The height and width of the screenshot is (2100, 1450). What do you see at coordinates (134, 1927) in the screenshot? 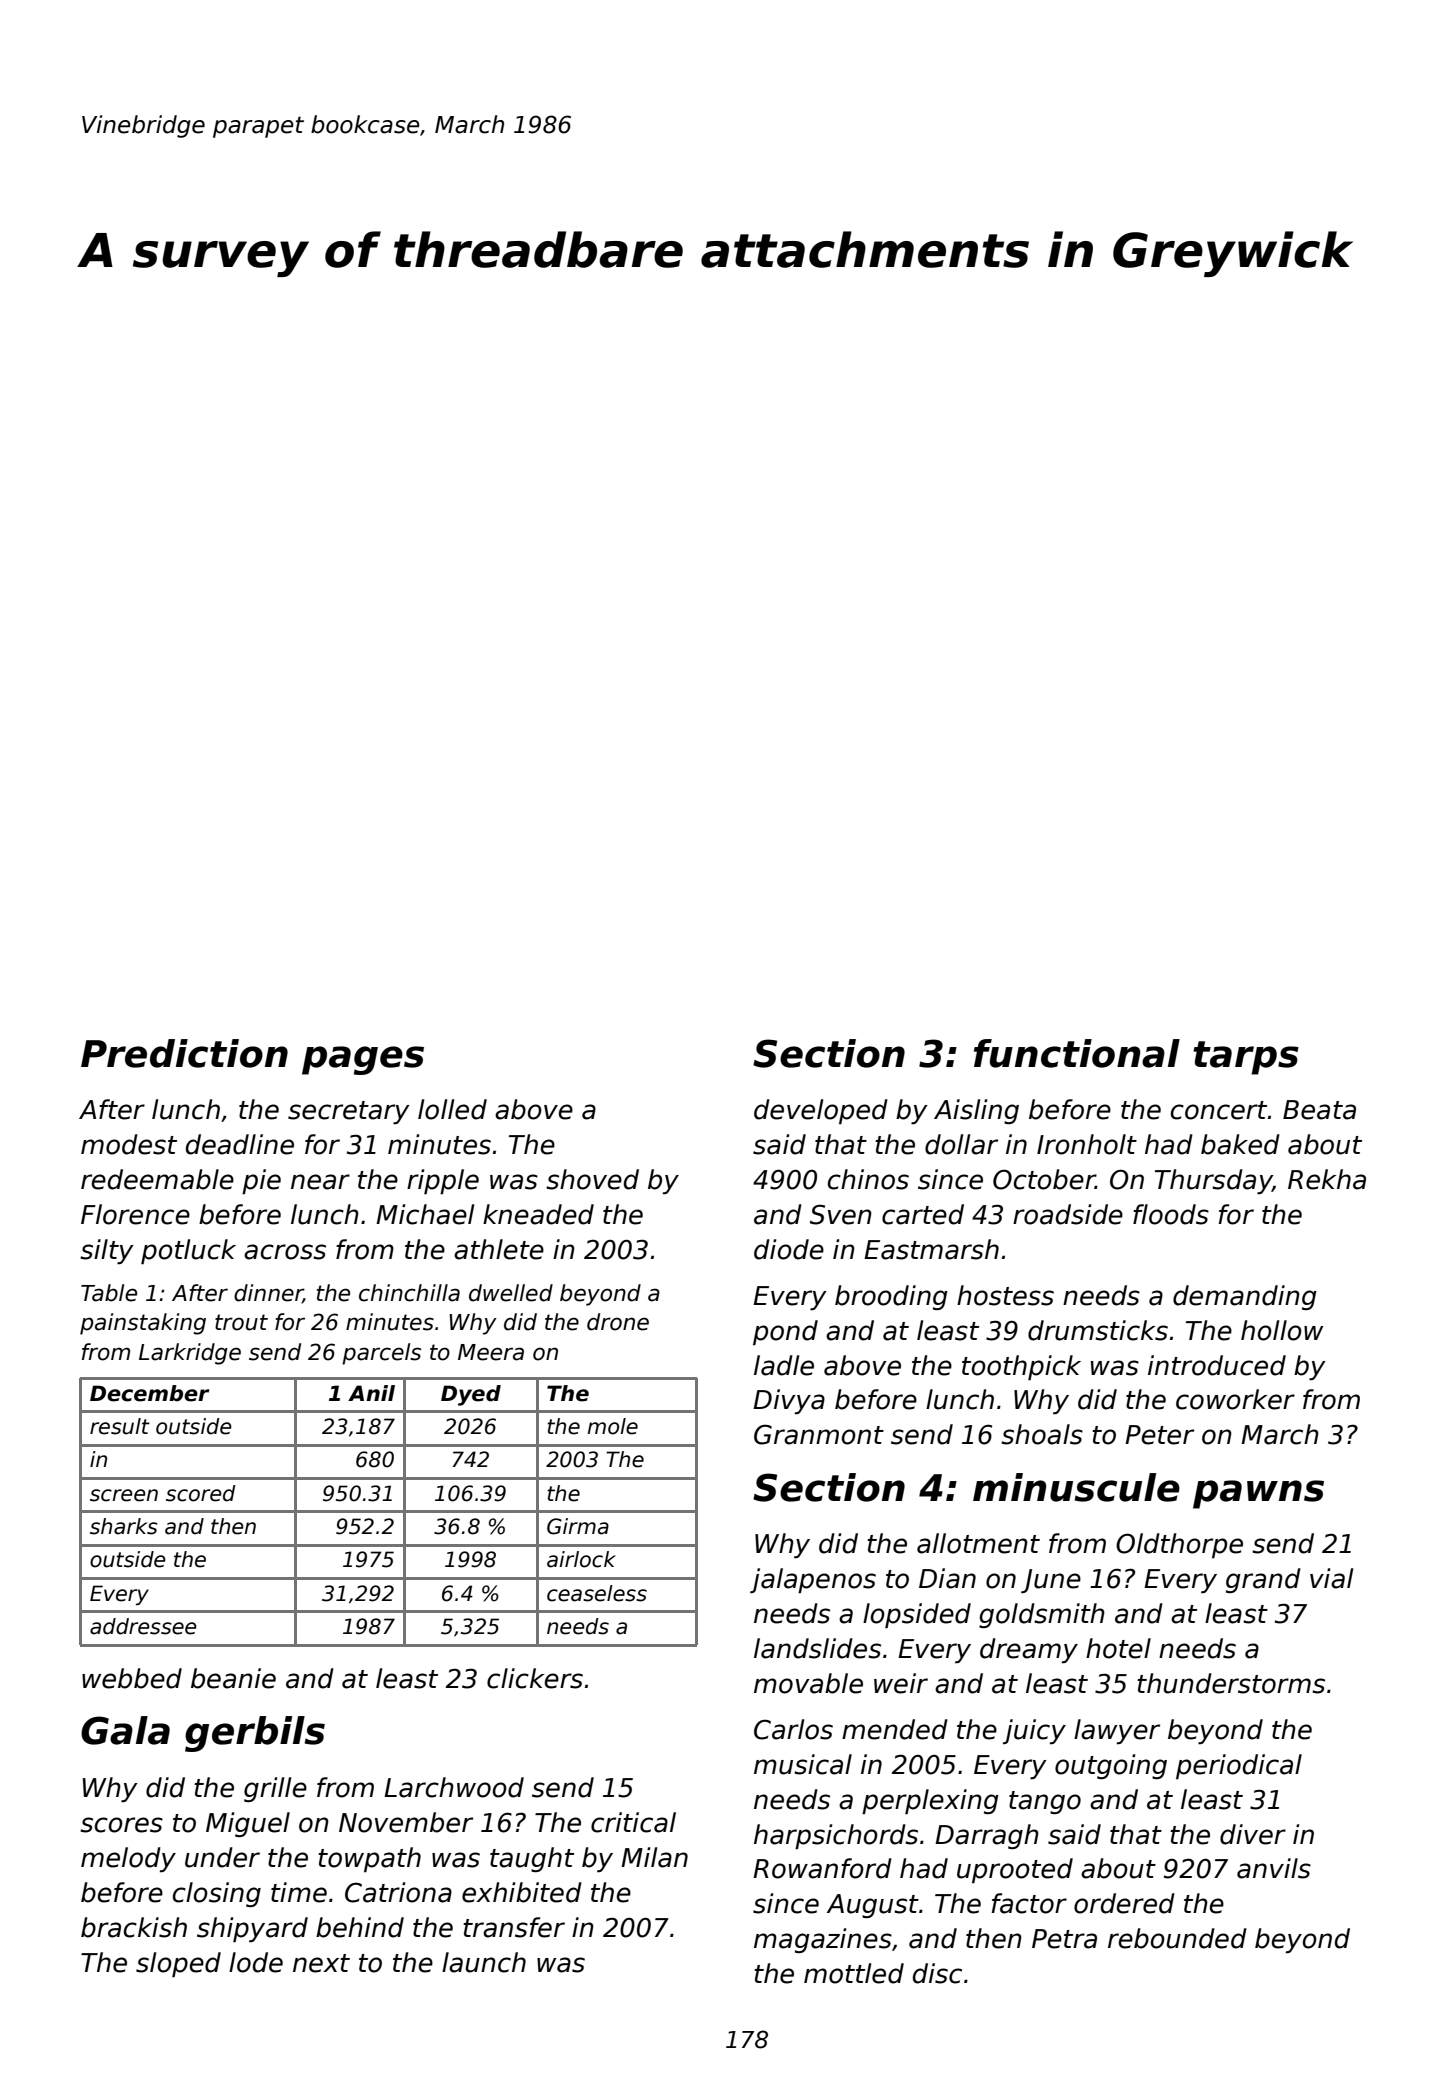
I see `brackish` at bounding box center [134, 1927].
